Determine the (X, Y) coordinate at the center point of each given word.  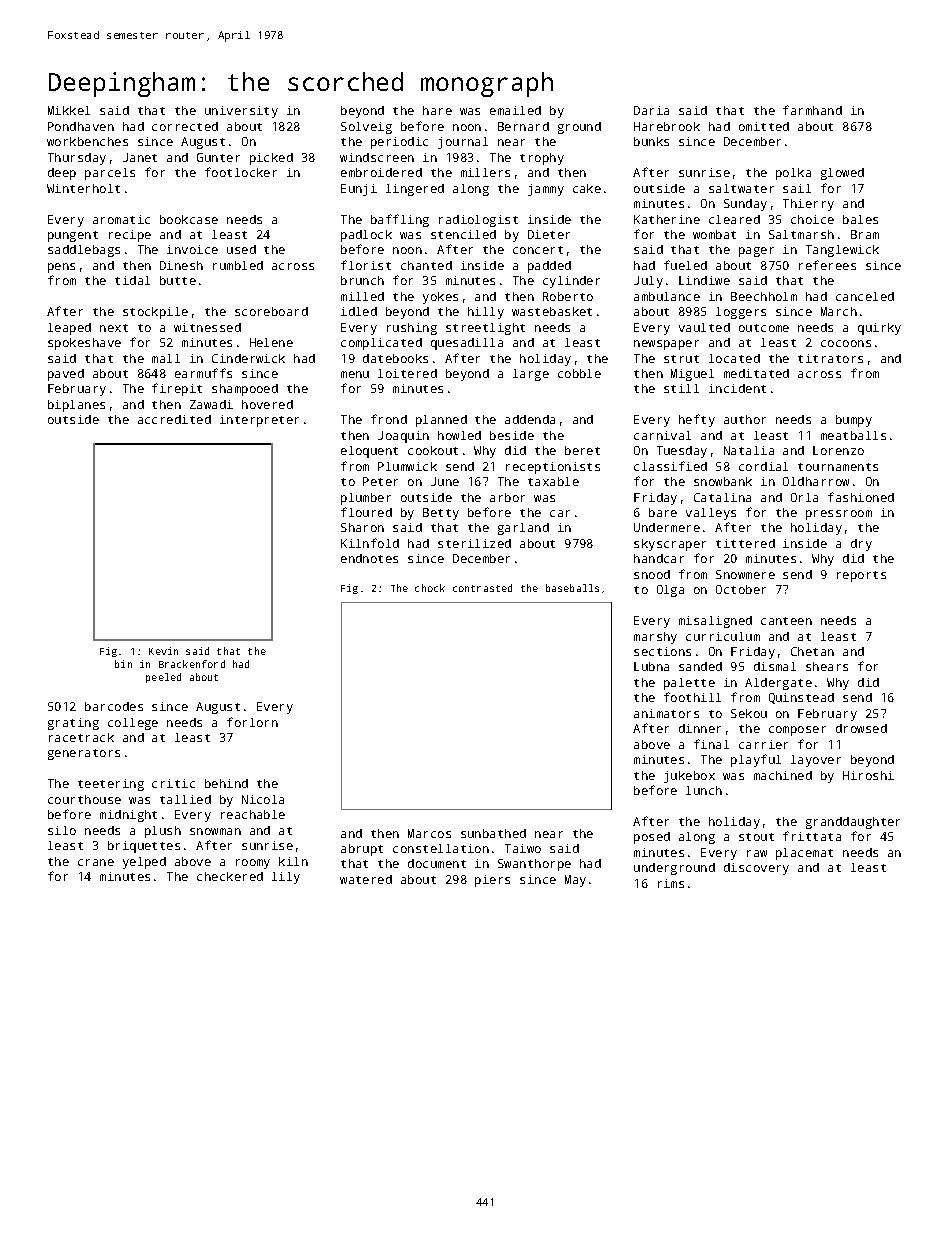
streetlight (485, 329)
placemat (804, 854)
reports (861, 576)
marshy (655, 638)
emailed (515, 110)
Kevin (163, 651)
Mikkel (69, 110)
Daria (651, 110)
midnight (128, 816)
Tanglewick (842, 251)
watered (366, 879)
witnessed (207, 327)
